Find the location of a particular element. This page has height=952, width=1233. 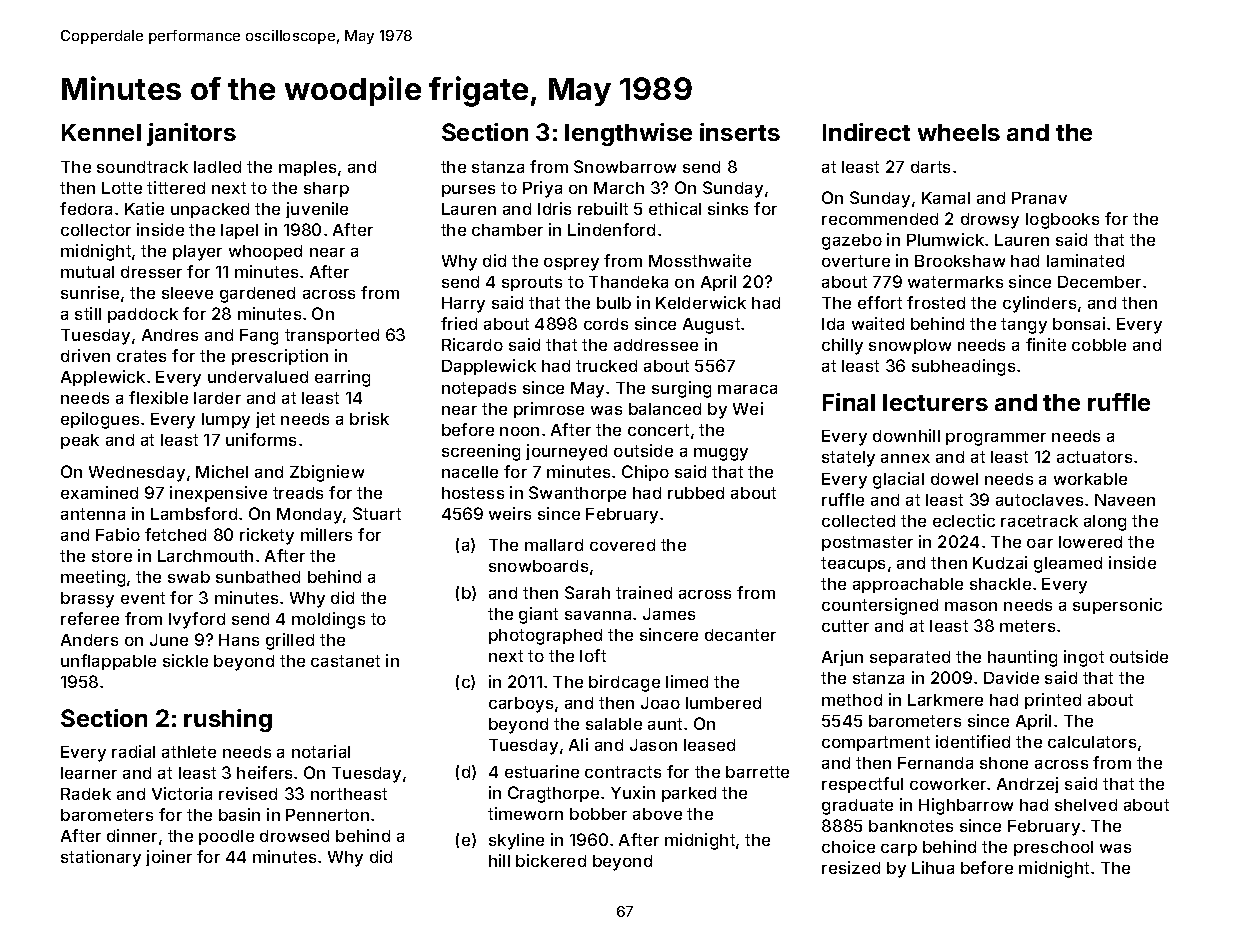

laminated is located at coordinates (1085, 260).
